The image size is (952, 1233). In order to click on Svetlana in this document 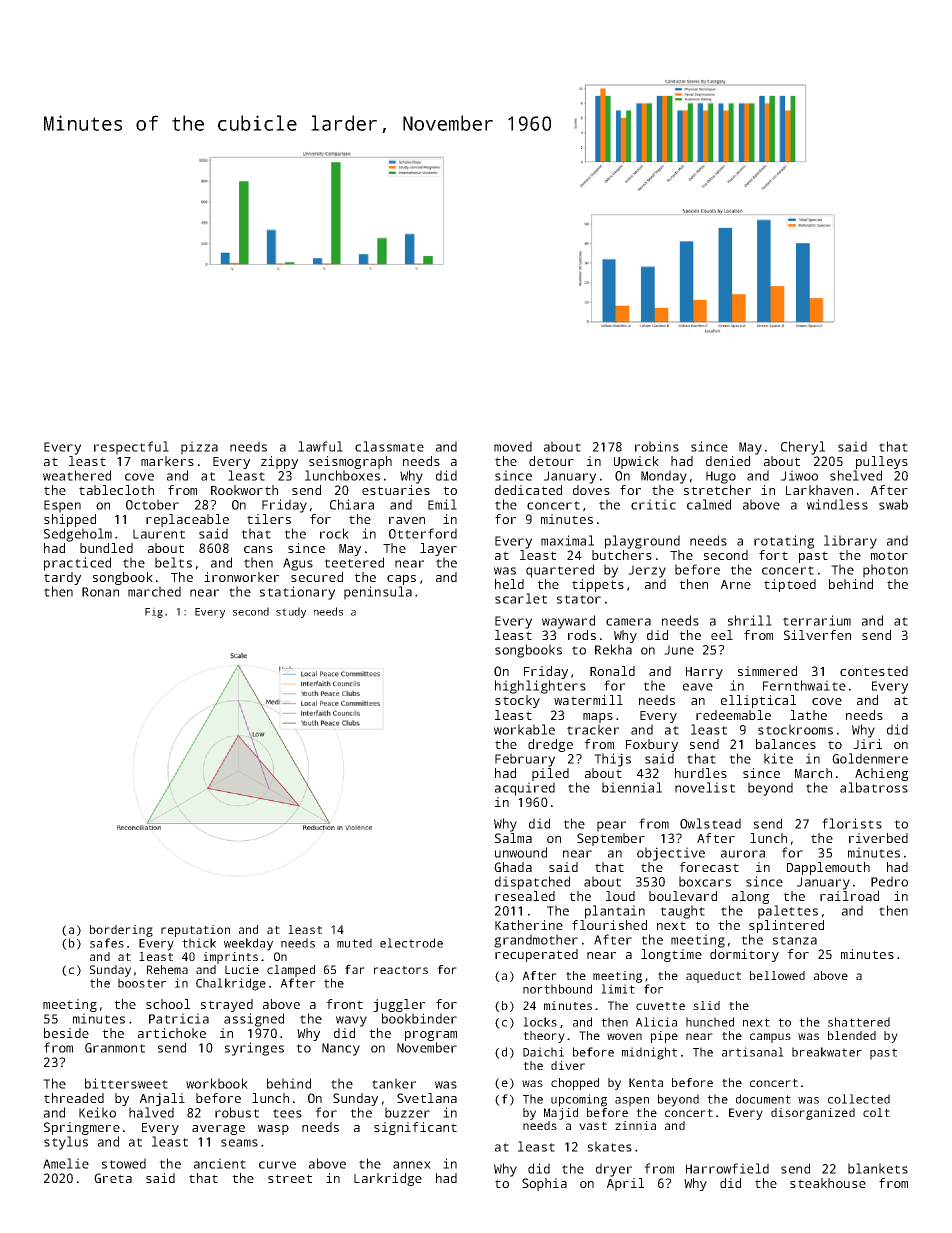, I will do `click(427, 1098)`.
